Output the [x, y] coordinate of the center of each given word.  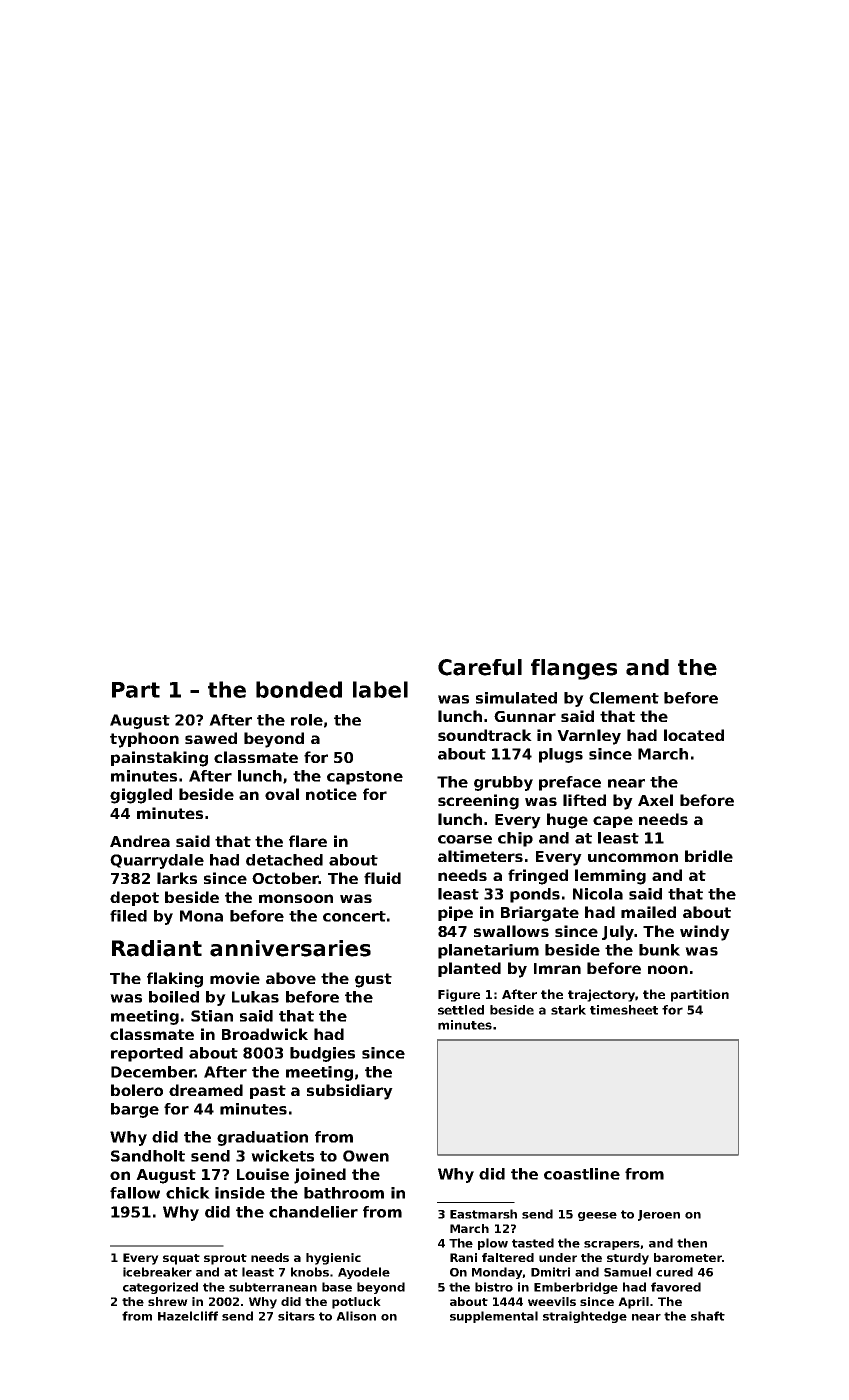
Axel [655, 800]
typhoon [144, 740]
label [380, 689]
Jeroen [659, 1215]
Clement [624, 698]
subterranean [273, 1287]
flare [308, 841]
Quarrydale [157, 861]
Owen [366, 1156]
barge [135, 1110]
